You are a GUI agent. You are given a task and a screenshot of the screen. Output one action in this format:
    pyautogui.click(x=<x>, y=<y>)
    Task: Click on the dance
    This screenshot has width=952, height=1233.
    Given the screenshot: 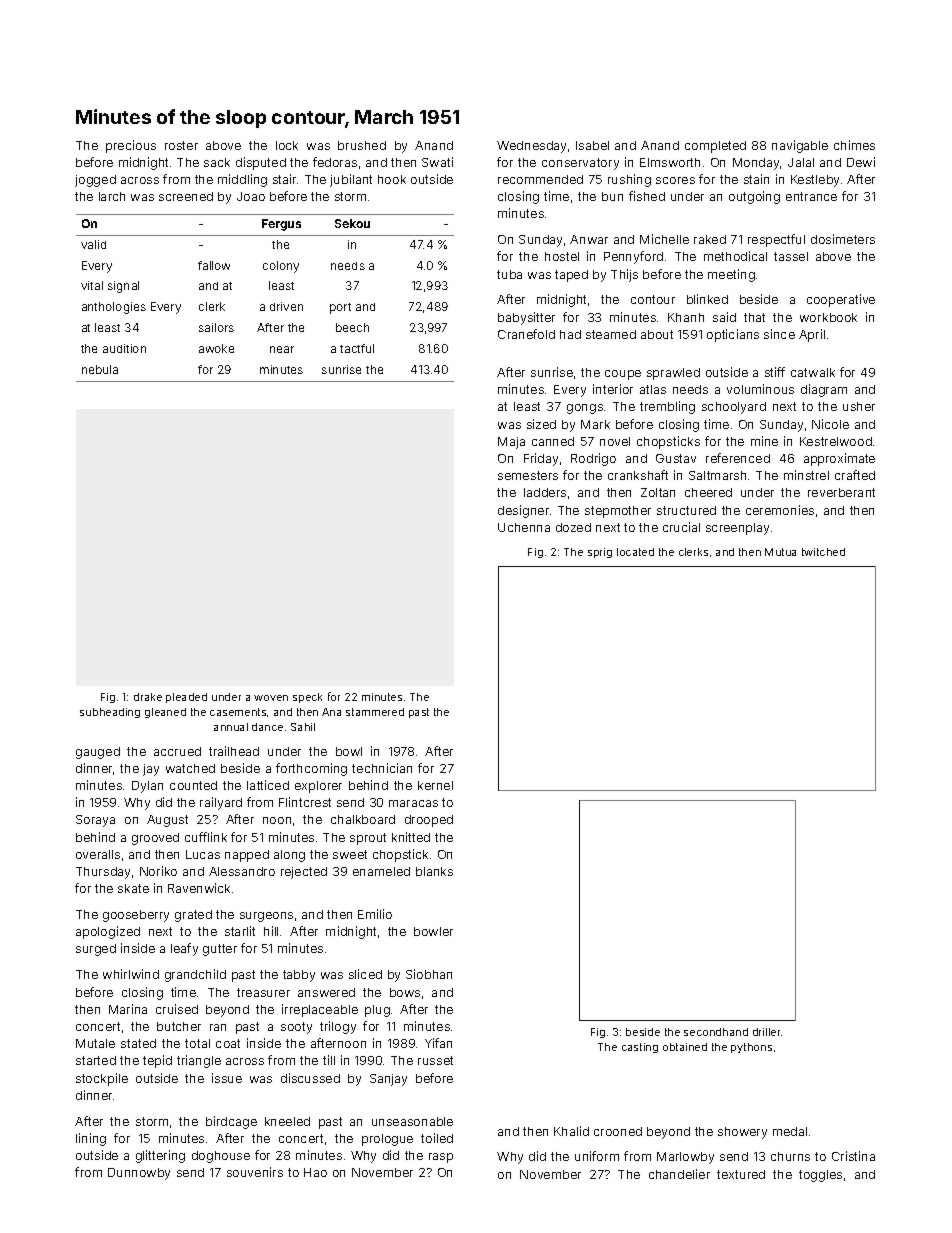 What is the action you would take?
    pyautogui.click(x=267, y=727)
